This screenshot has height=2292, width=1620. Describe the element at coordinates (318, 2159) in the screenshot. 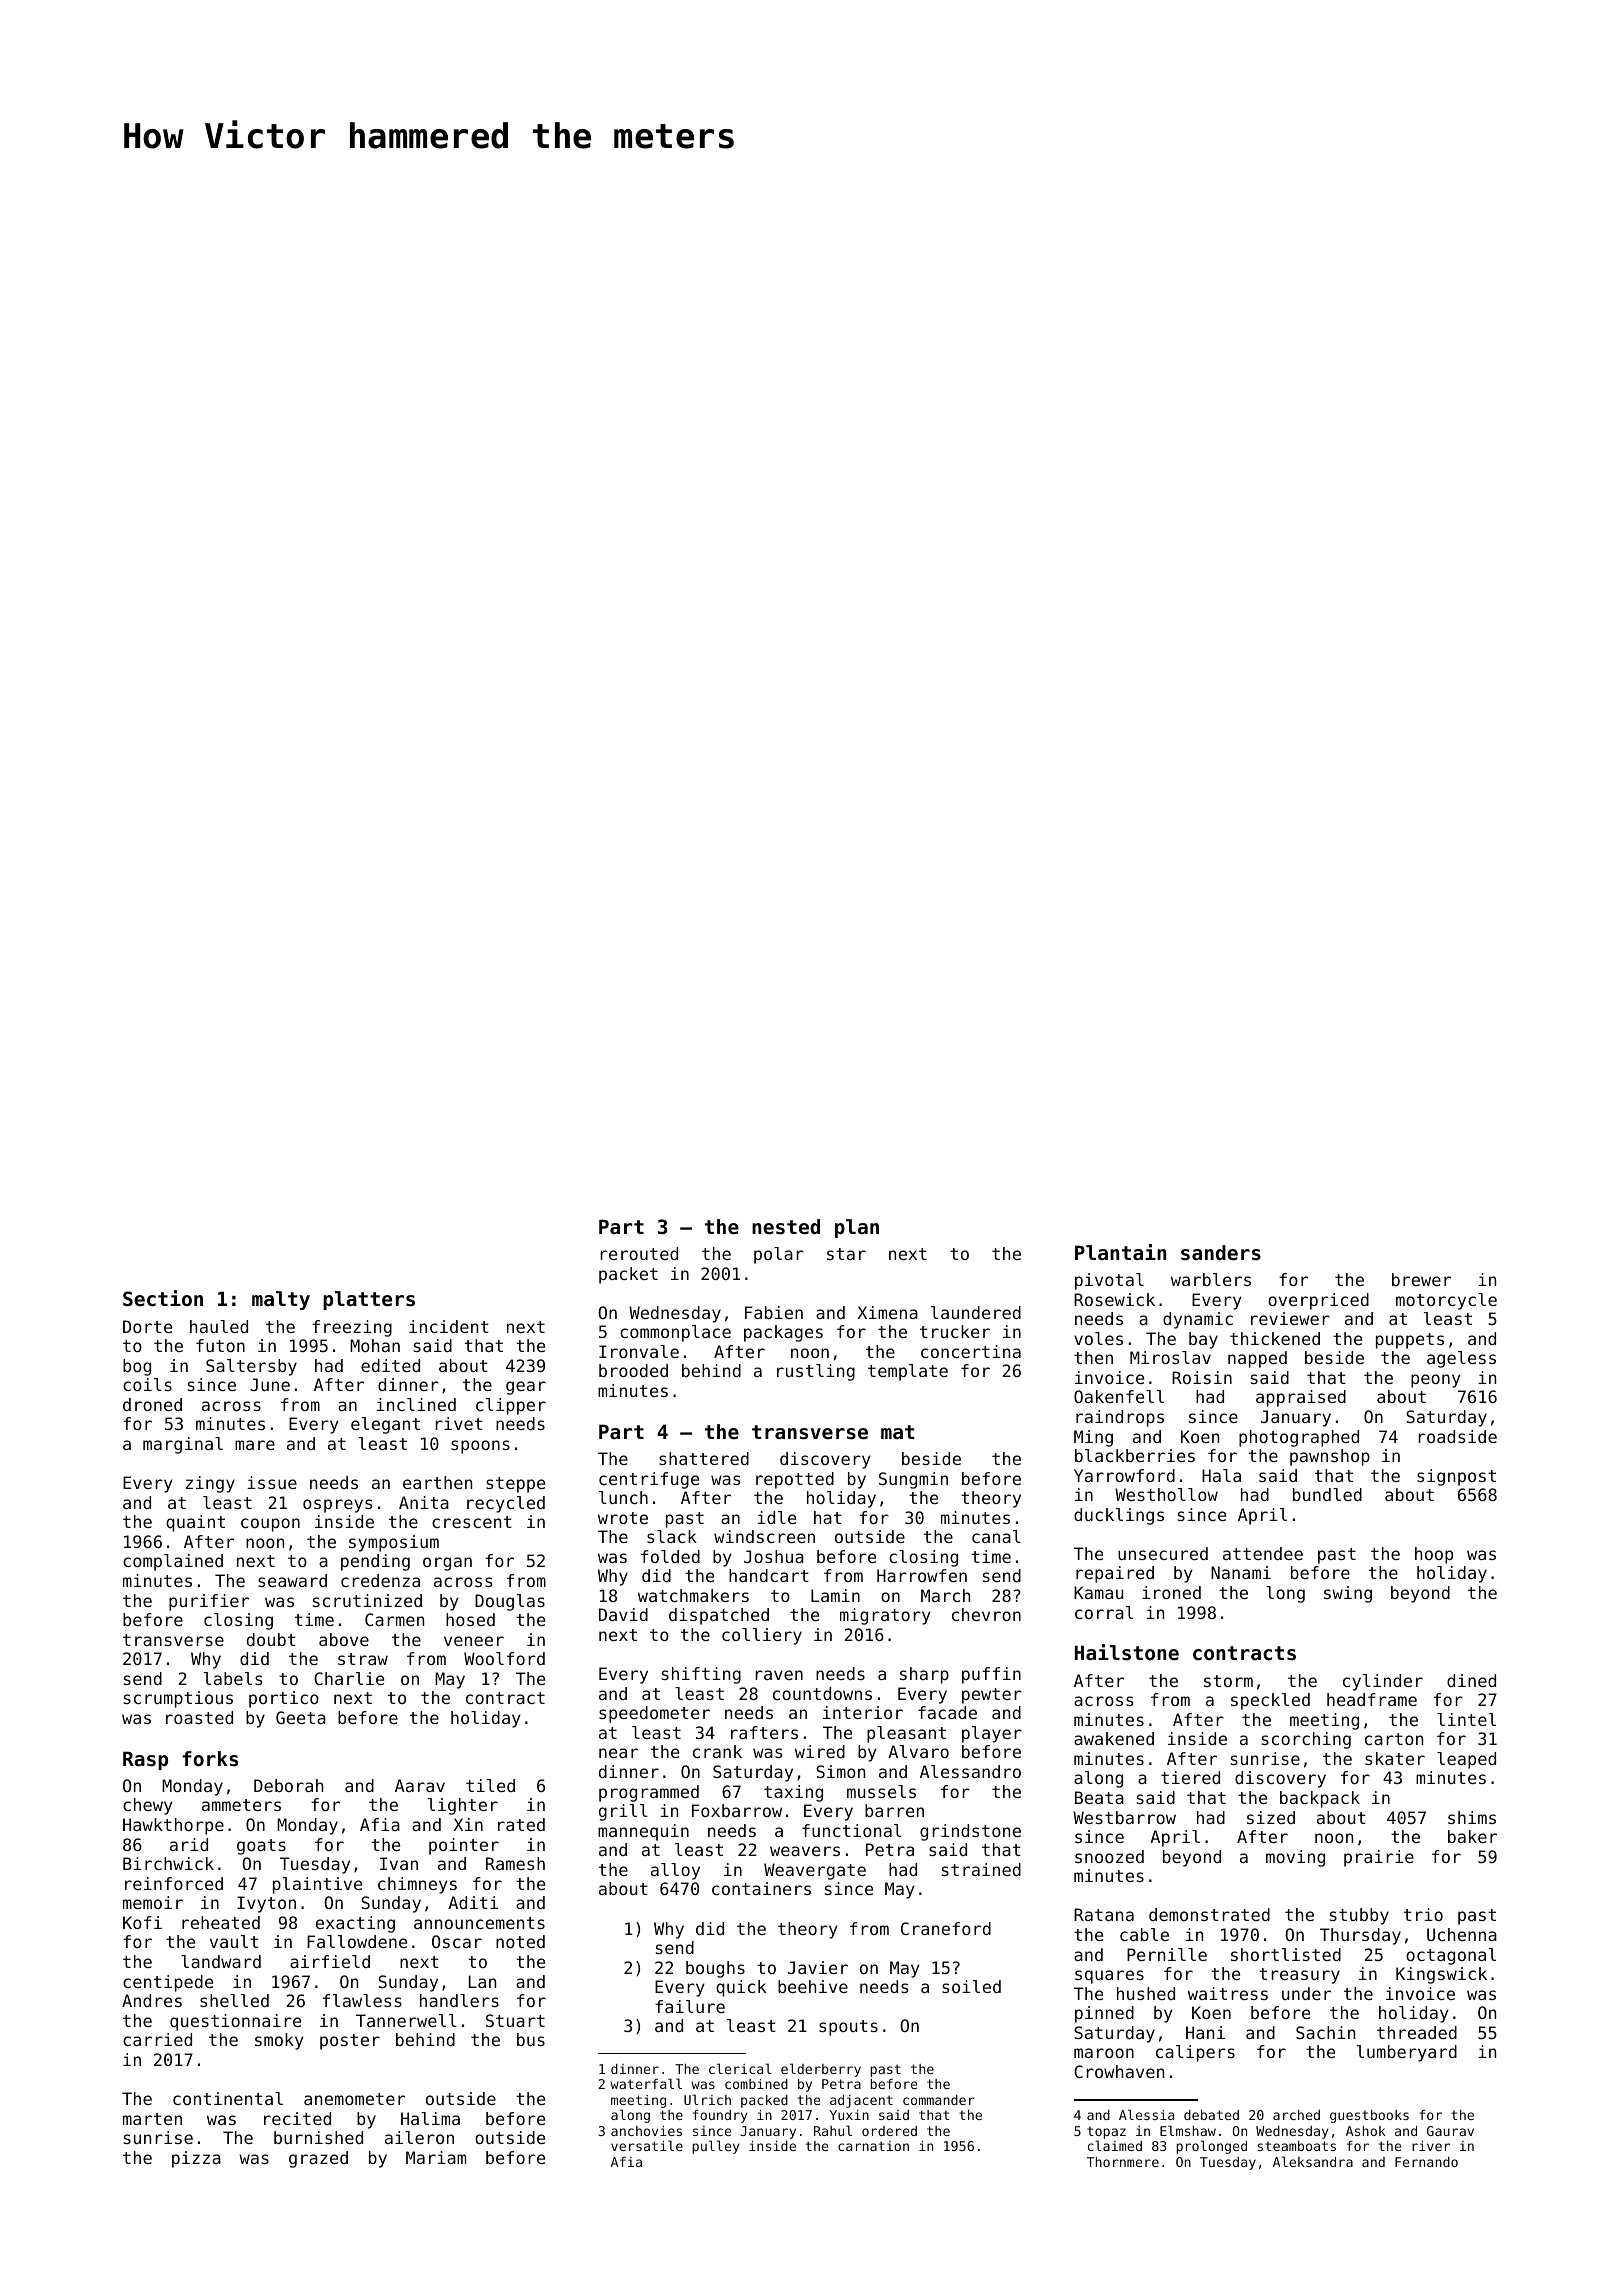

I see `grazed` at that location.
